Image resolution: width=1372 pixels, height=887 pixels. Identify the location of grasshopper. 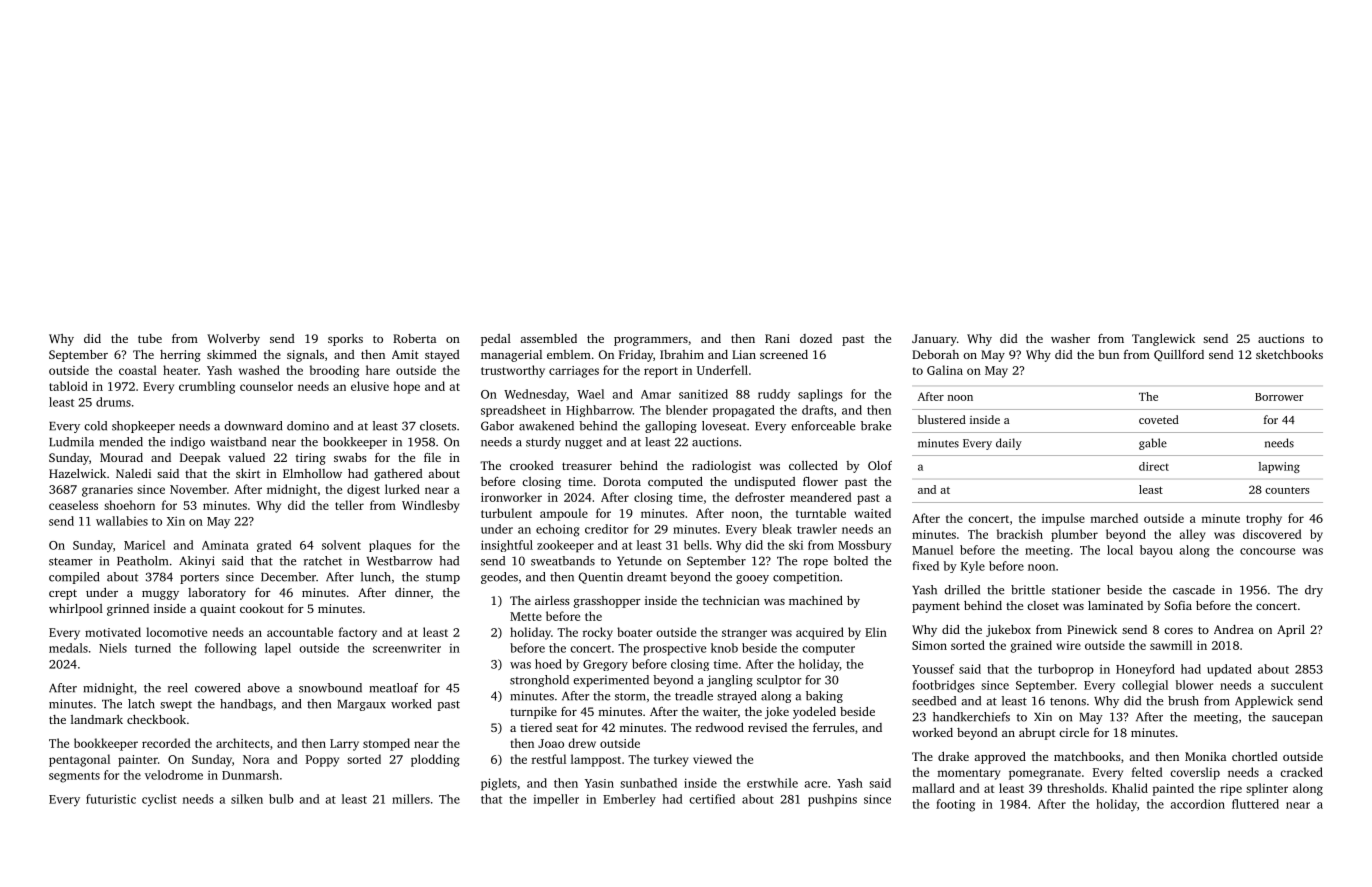
(607, 602).
